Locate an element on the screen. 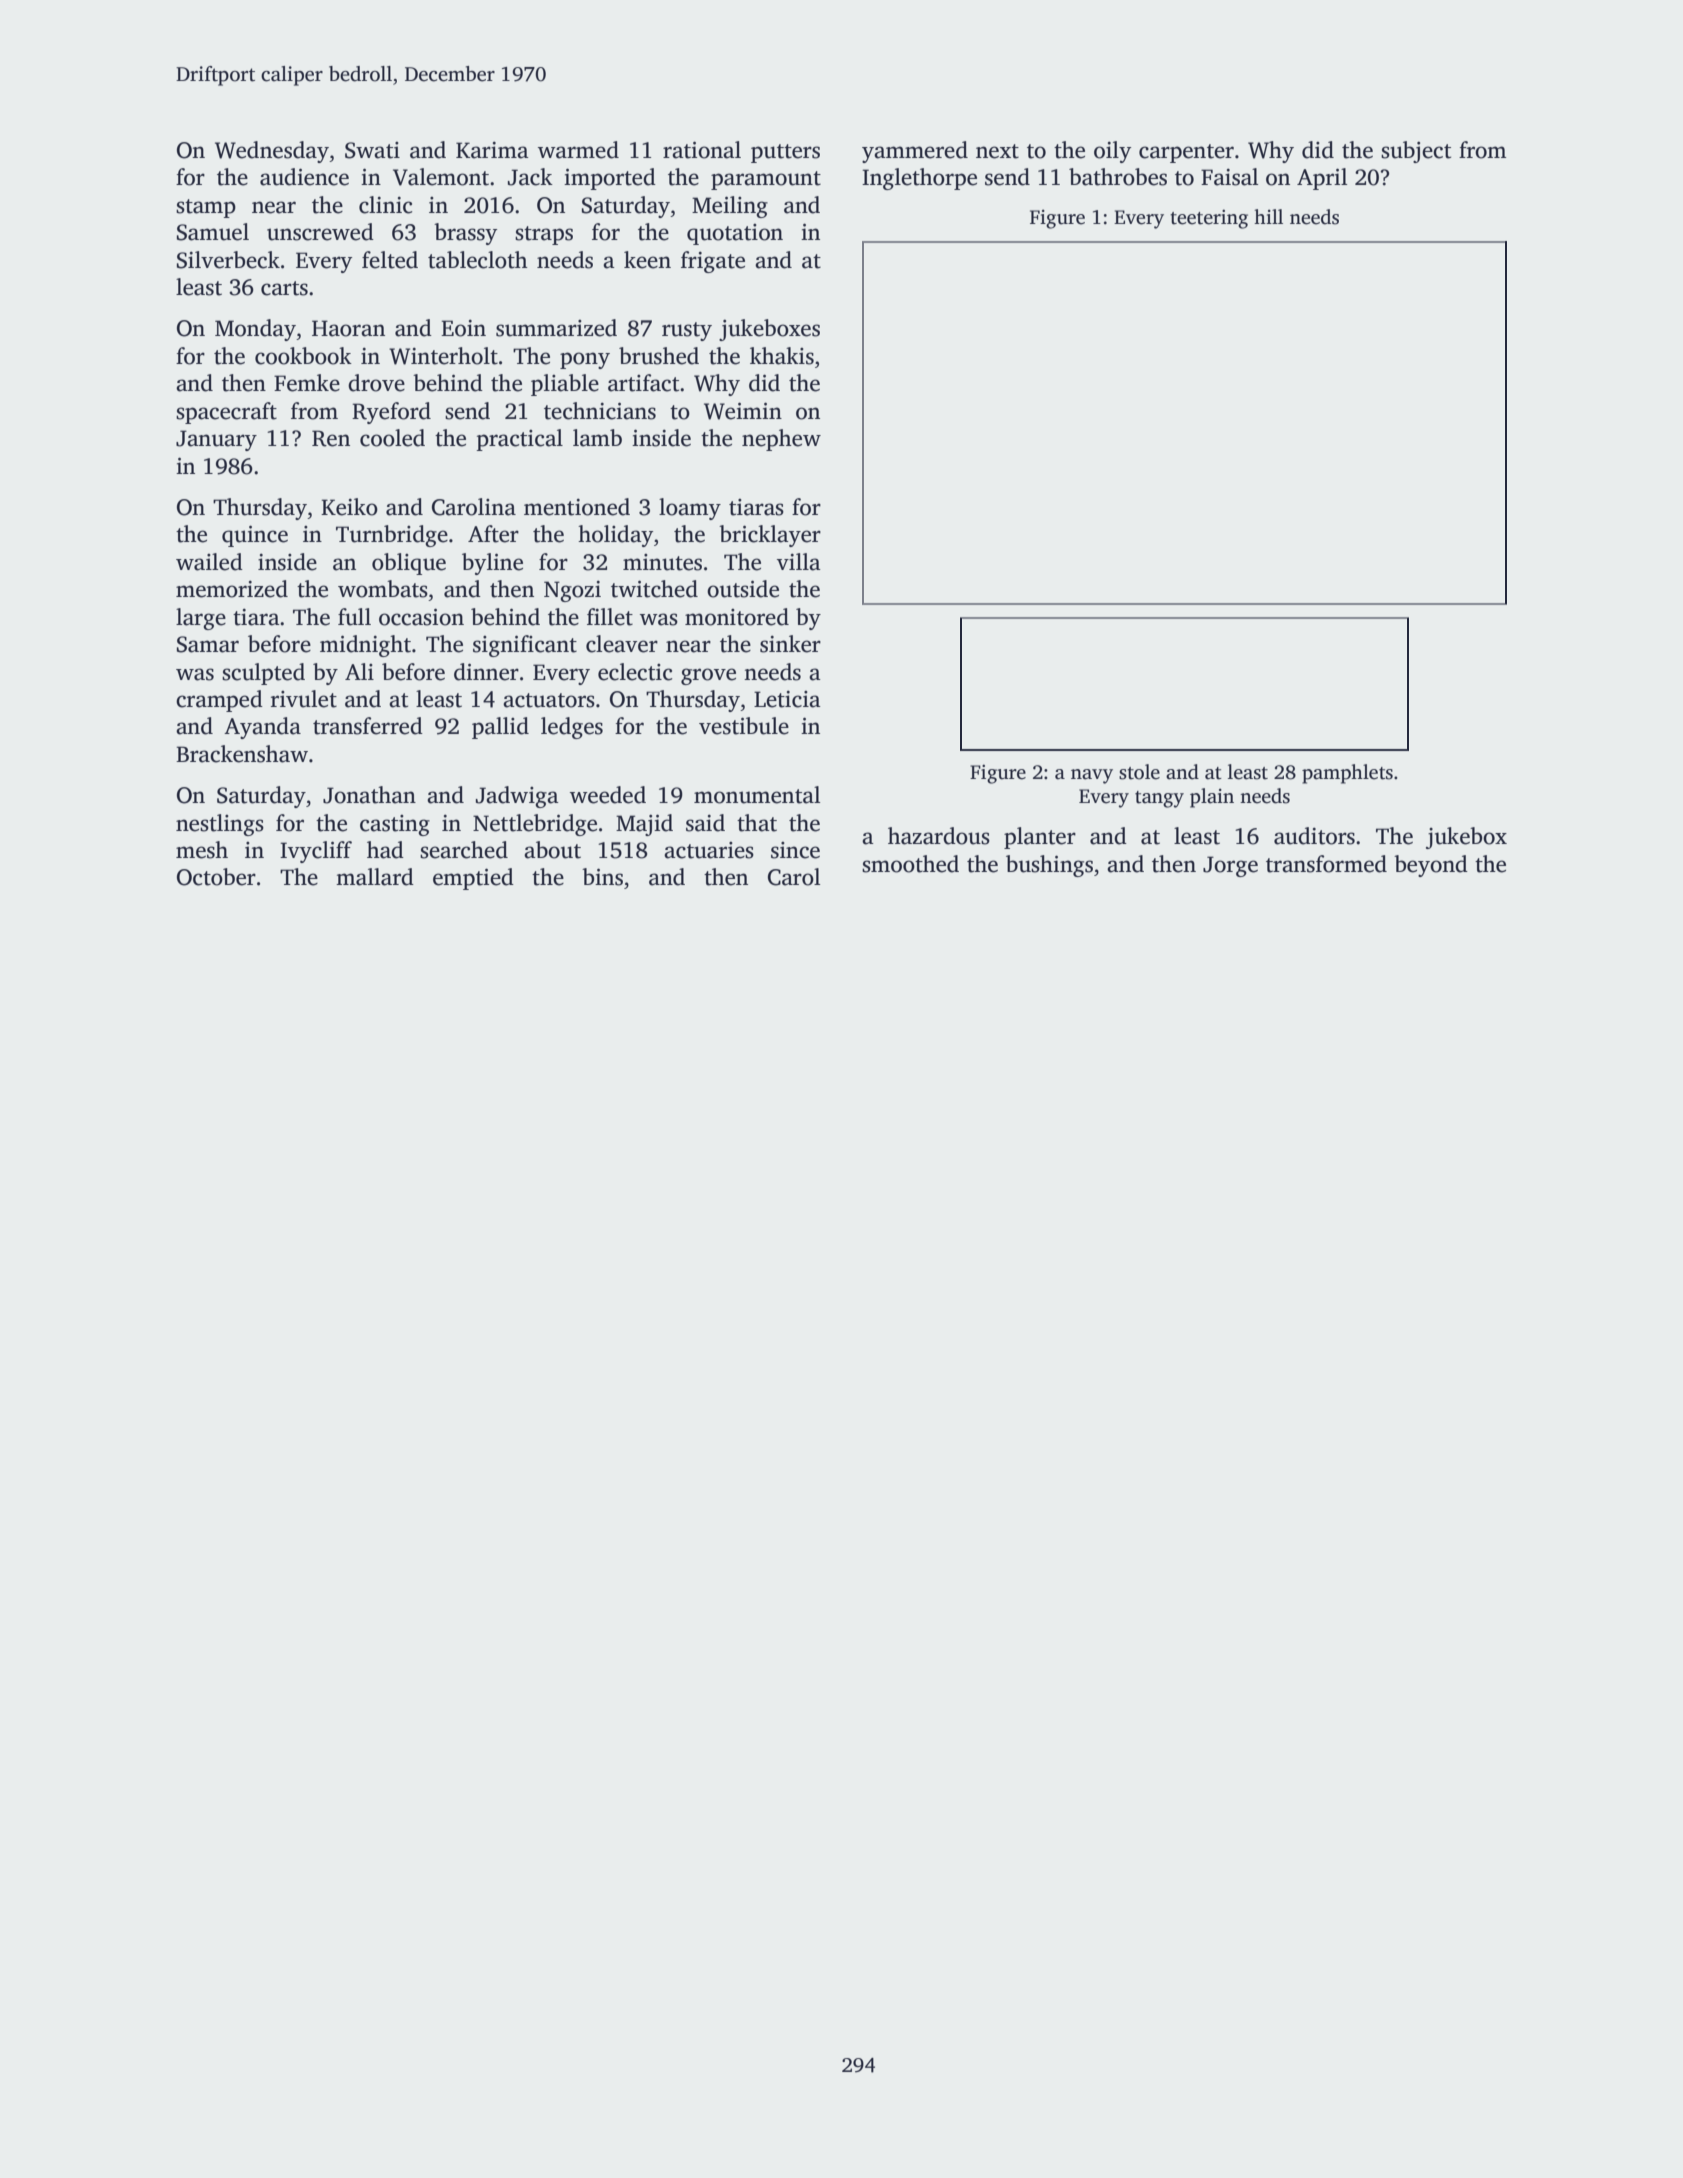  byline is located at coordinates (492, 564).
